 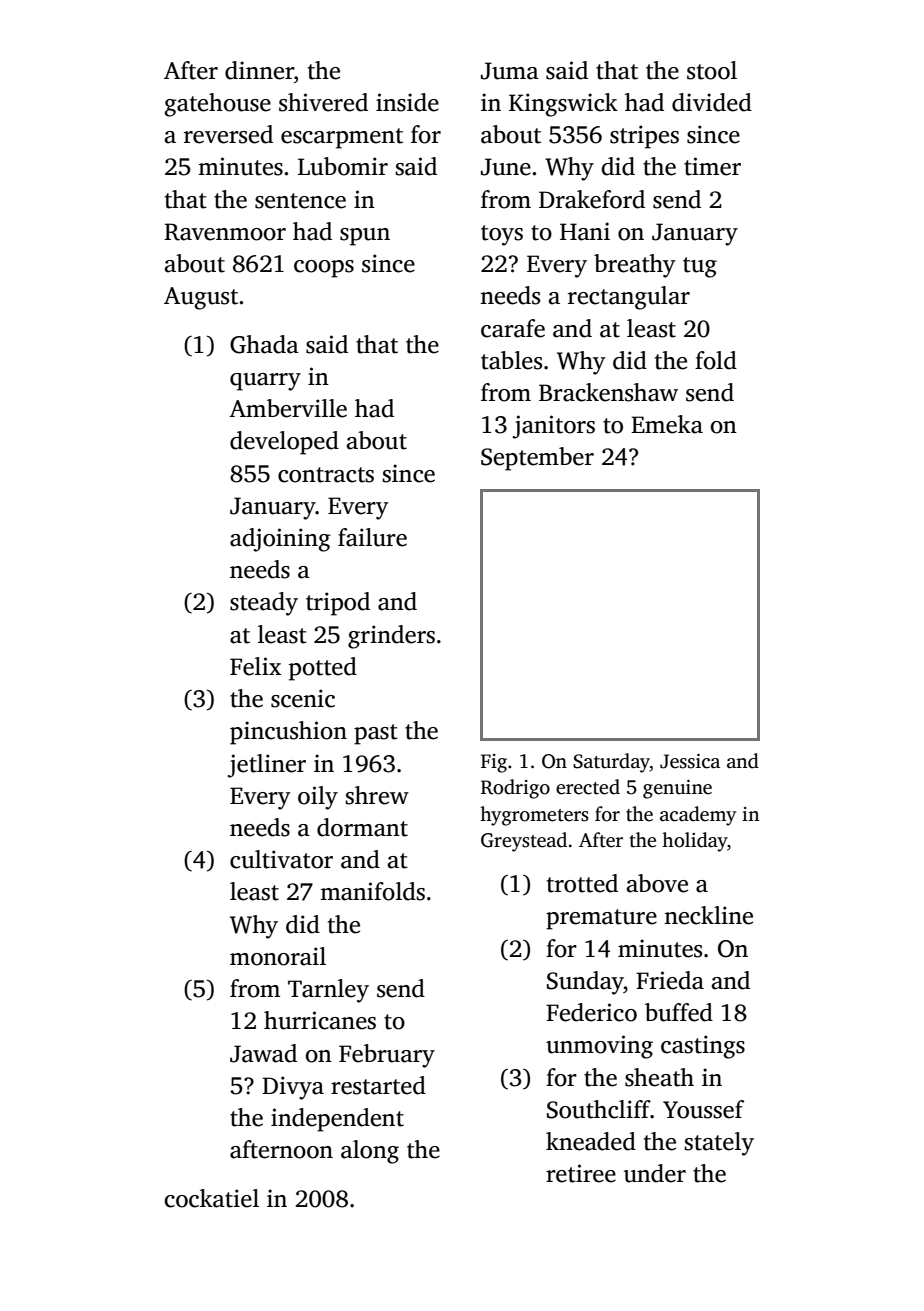 What do you see at coordinates (259, 70) in the screenshot?
I see `dinner` at bounding box center [259, 70].
